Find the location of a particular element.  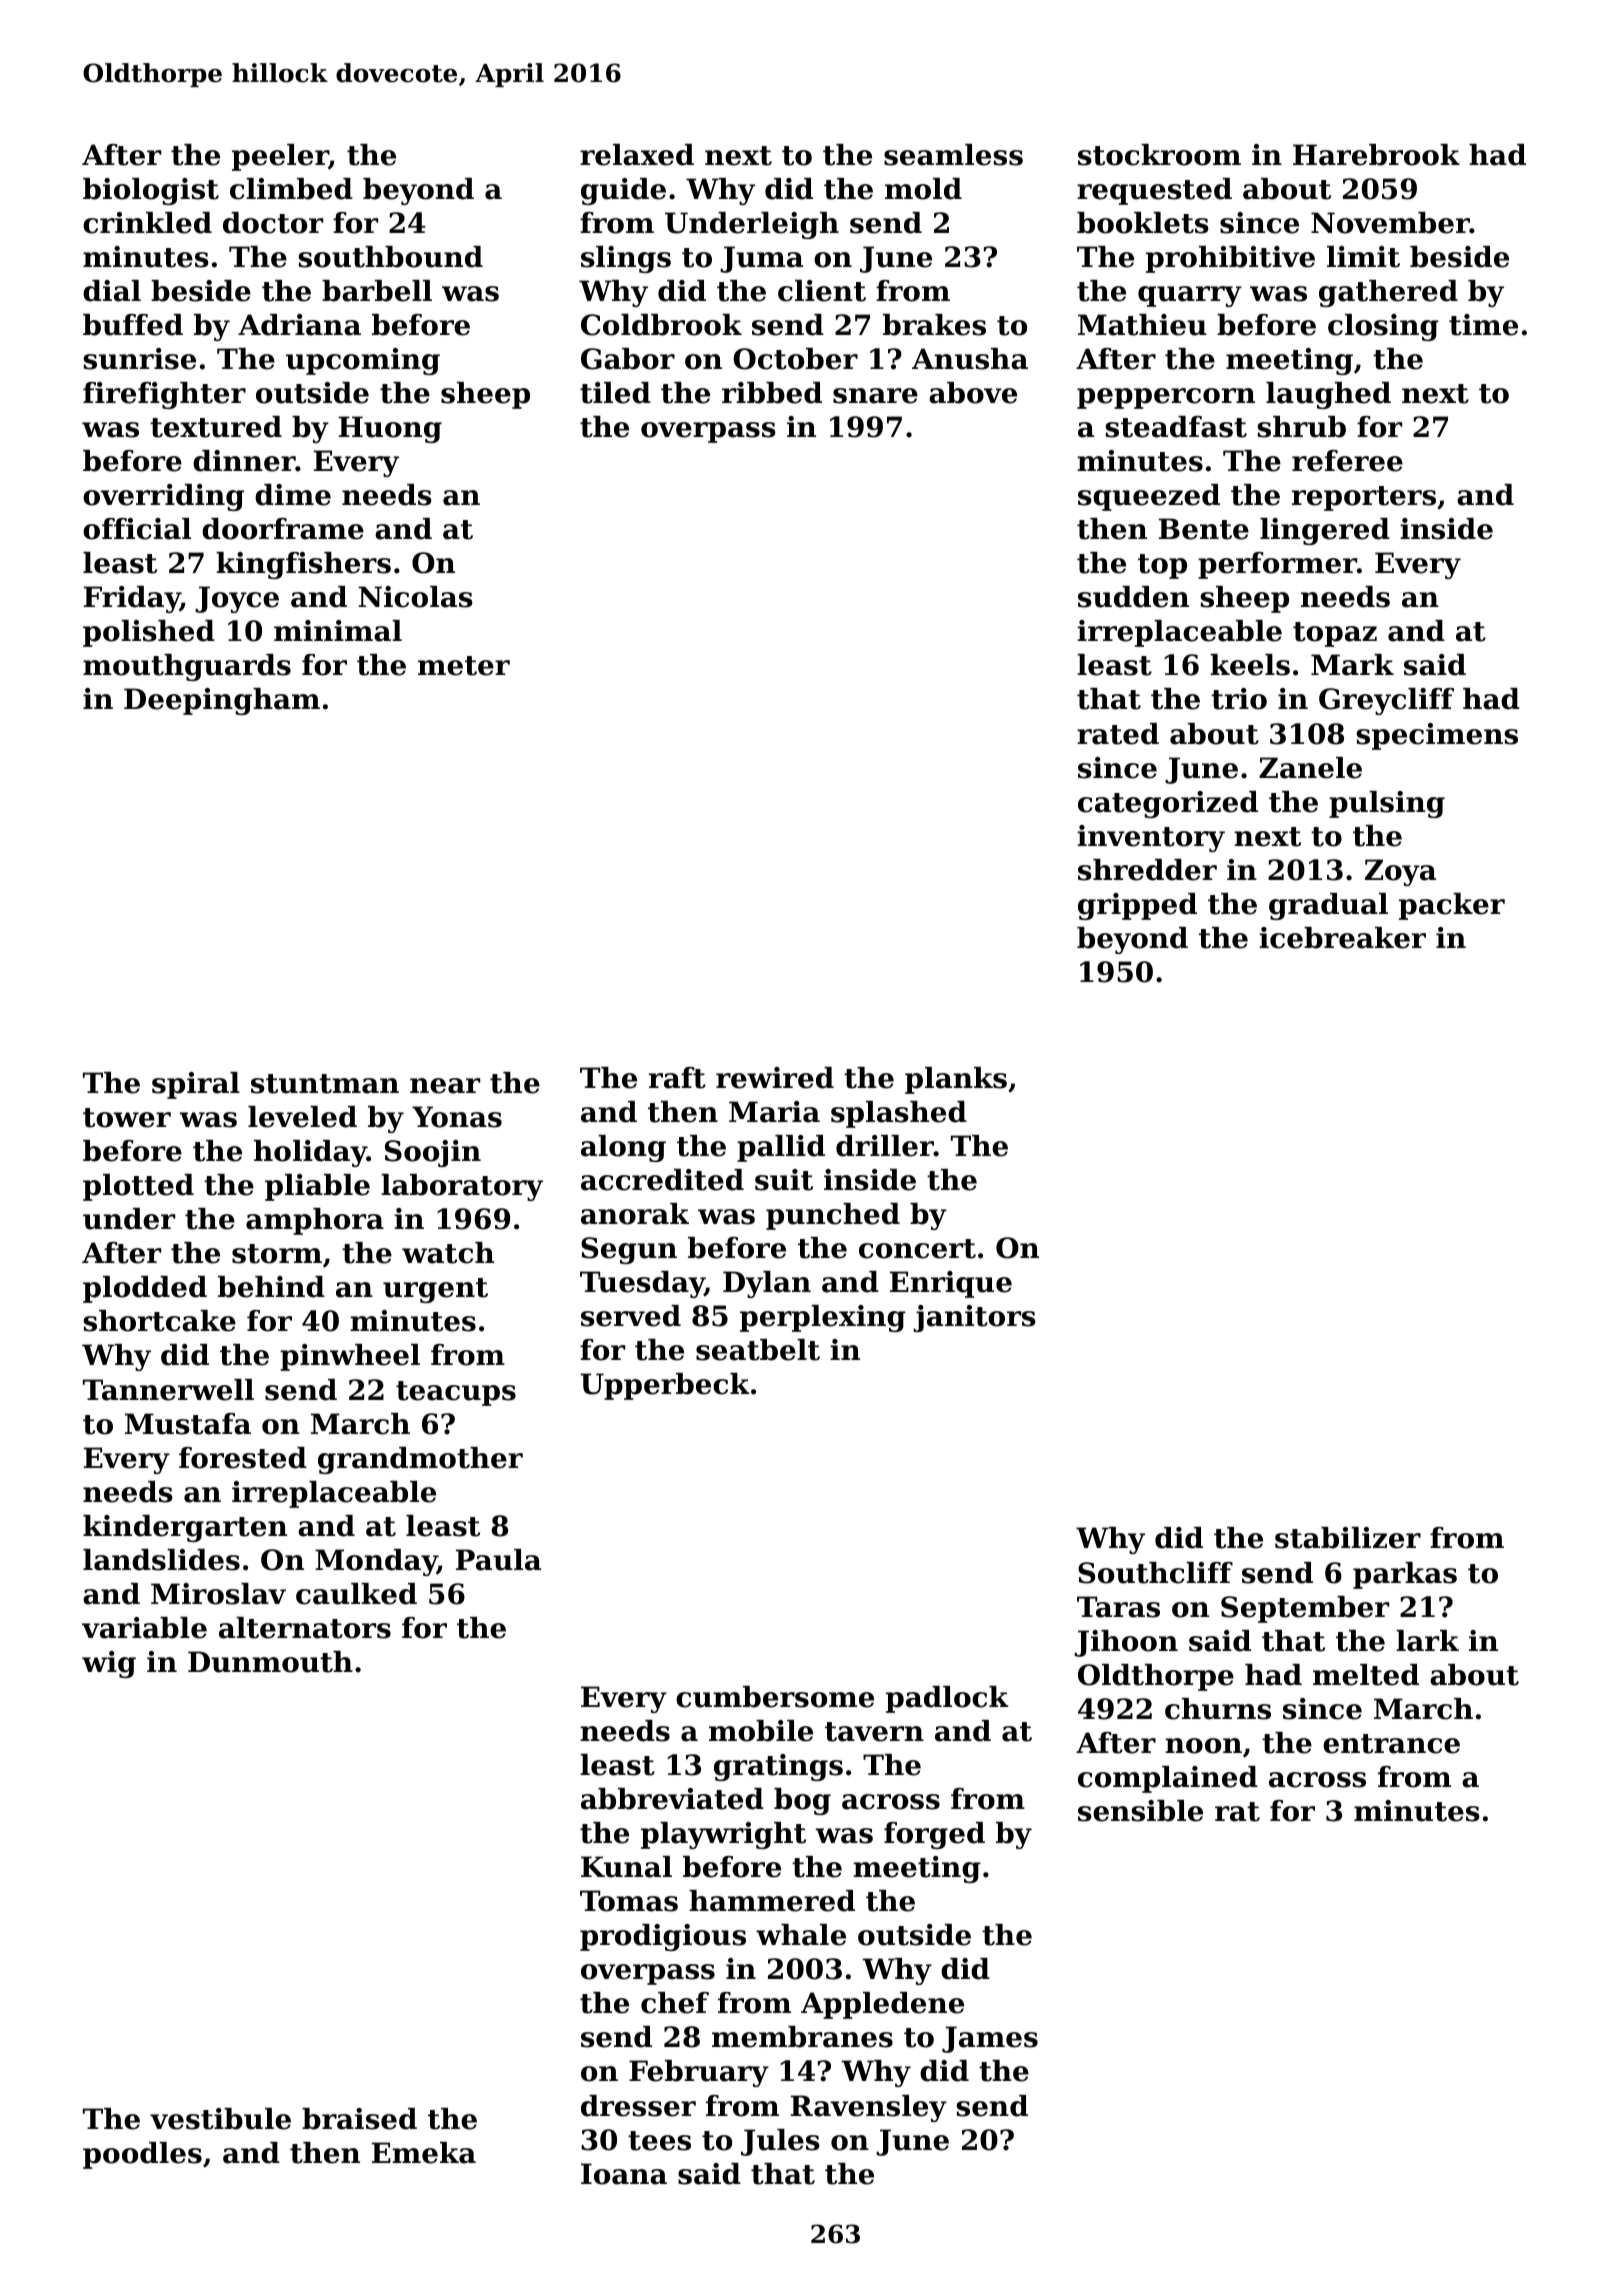

icebreaker is located at coordinates (1342, 938).
